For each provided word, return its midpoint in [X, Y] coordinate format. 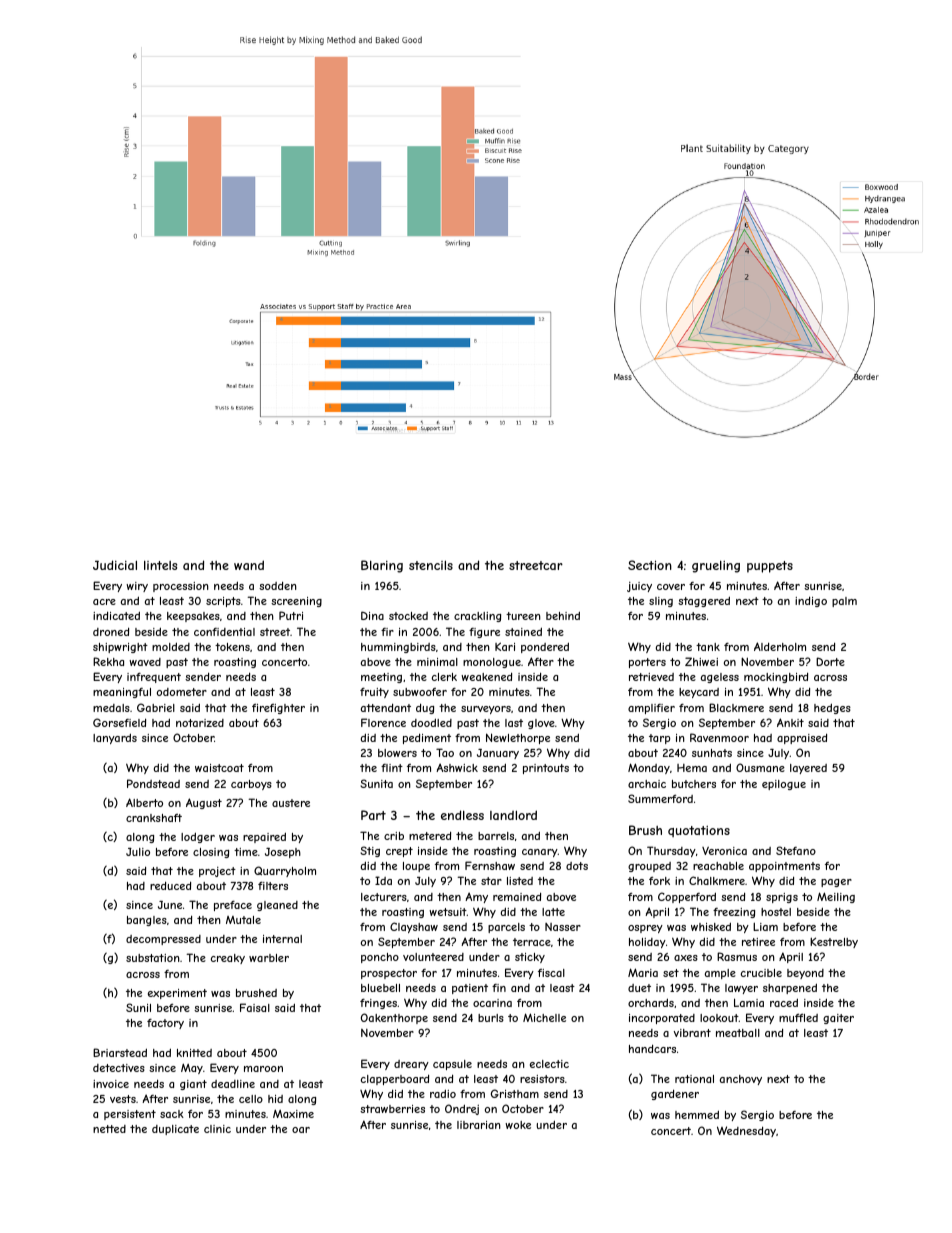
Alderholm [780, 646]
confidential [224, 632]
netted [109, 1129]
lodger [198, 838]
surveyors [486, 710]
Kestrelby [834, 942]
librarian [479, 1125]
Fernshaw [490, 865]
